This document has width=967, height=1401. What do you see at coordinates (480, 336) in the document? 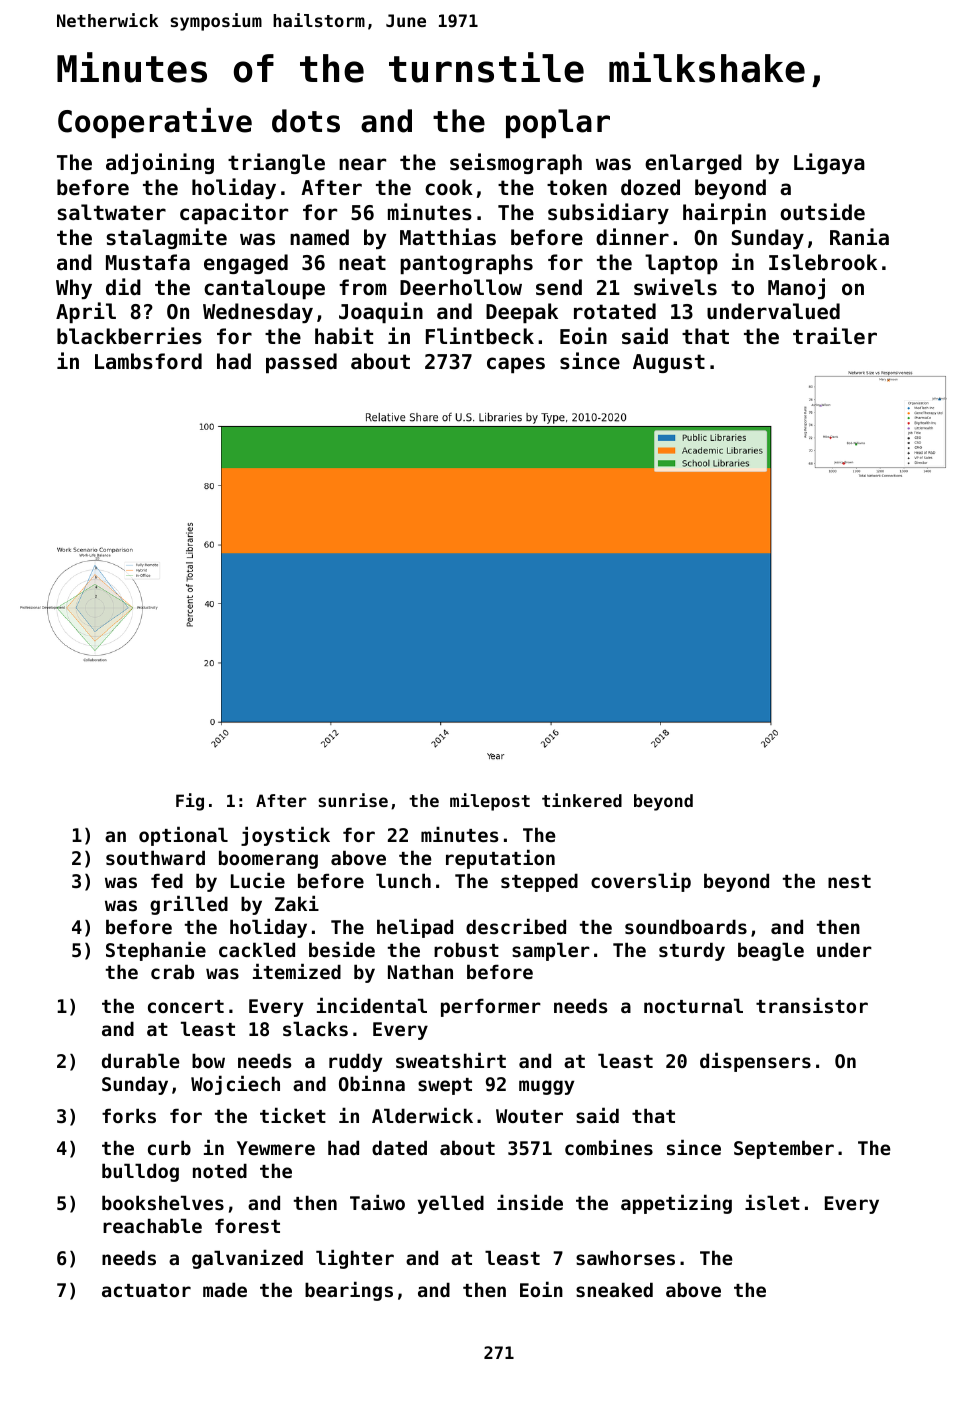
I see `Flintbeck` at bounding box center [480, 336].
